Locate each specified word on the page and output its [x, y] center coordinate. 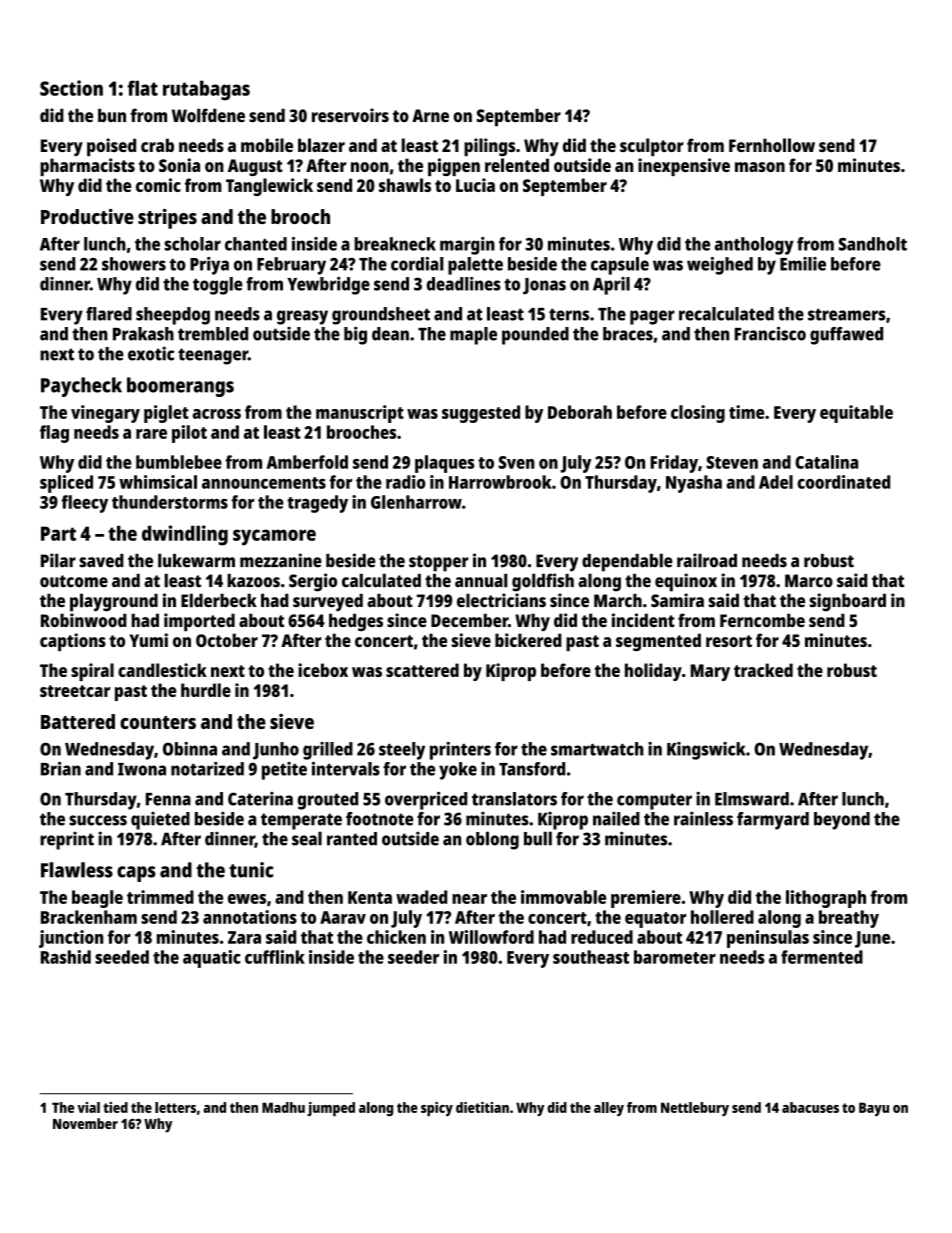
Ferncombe [762, 620]
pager [652, 317]
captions [73, 642]
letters [175, 1107]
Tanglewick [269, 187]
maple [473, 336]
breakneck [395, 244]
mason [760, 167]
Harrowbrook [500, 482]
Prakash [143, 334]
